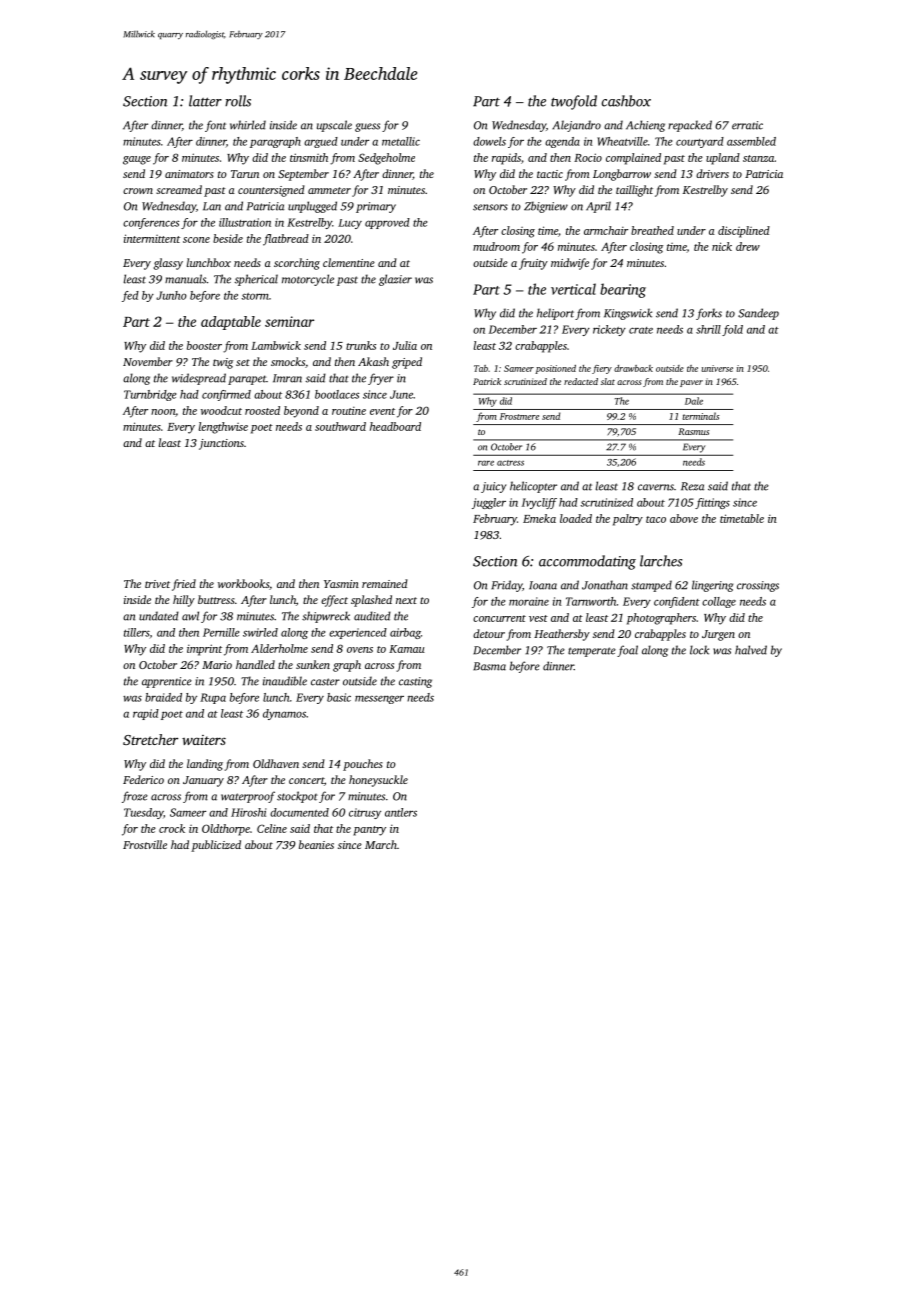 This screenshot has width=908, height=1316. I want to click on lengthwise, so click(223, 428).
